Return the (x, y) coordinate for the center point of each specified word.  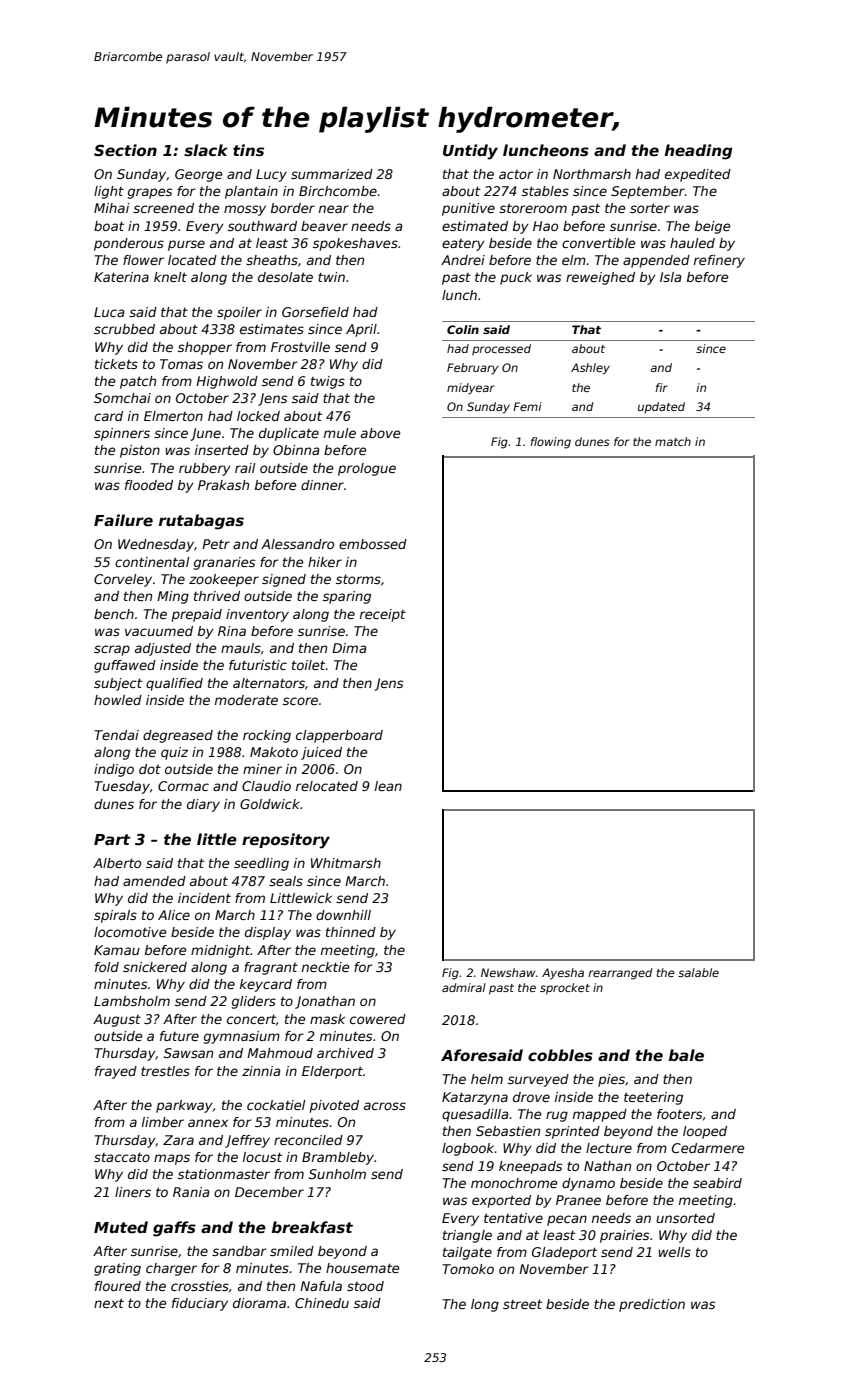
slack (206, 150)
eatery (463, 245)
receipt (383, 615)
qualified (174, 684)
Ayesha (563, 974)
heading (698, 152)
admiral (464, 987)
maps (172, 1159)
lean (388, 786)
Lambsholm (132, 1001)
